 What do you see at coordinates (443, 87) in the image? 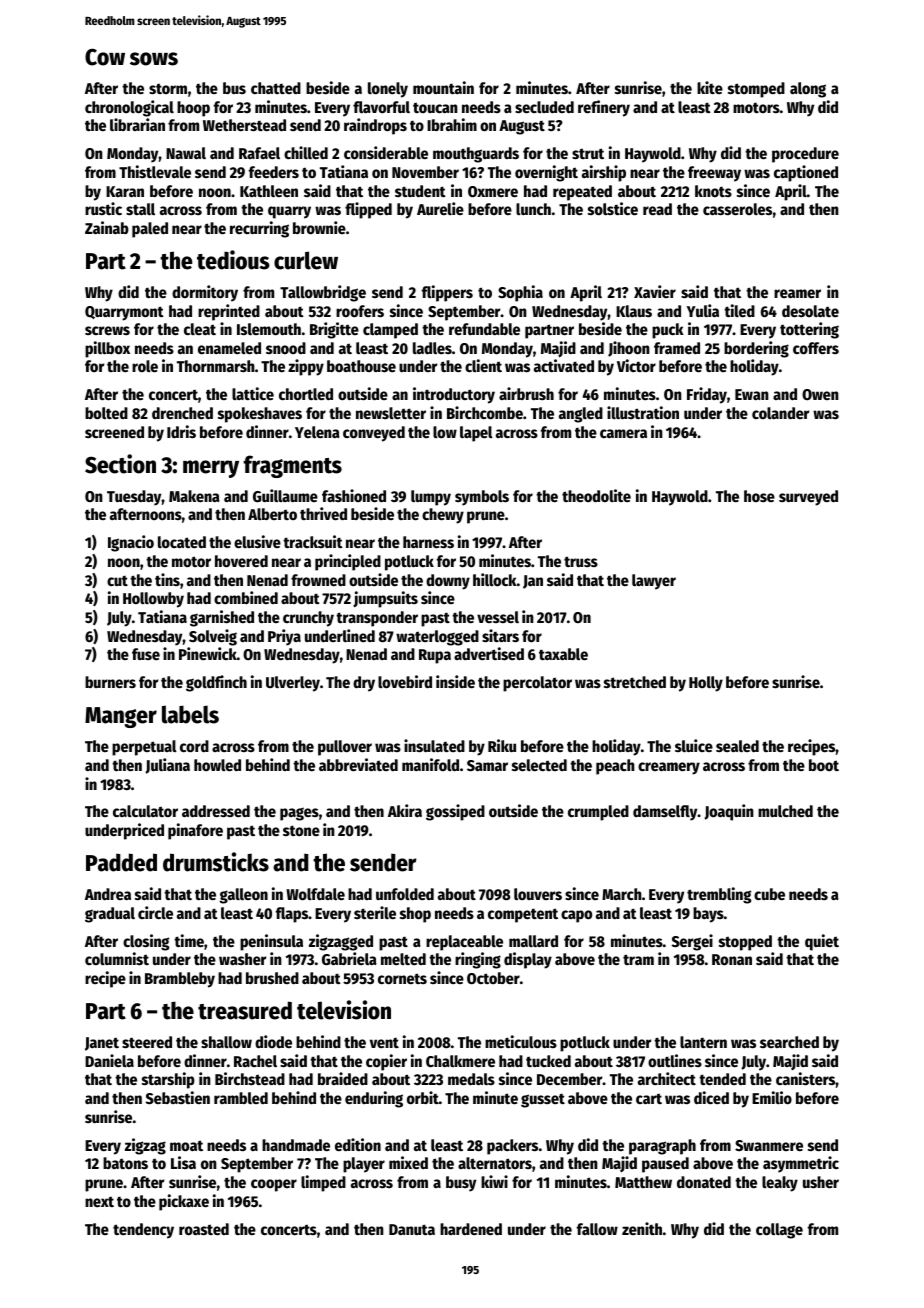
I see `mountain` at bounding box center [443, 87].
